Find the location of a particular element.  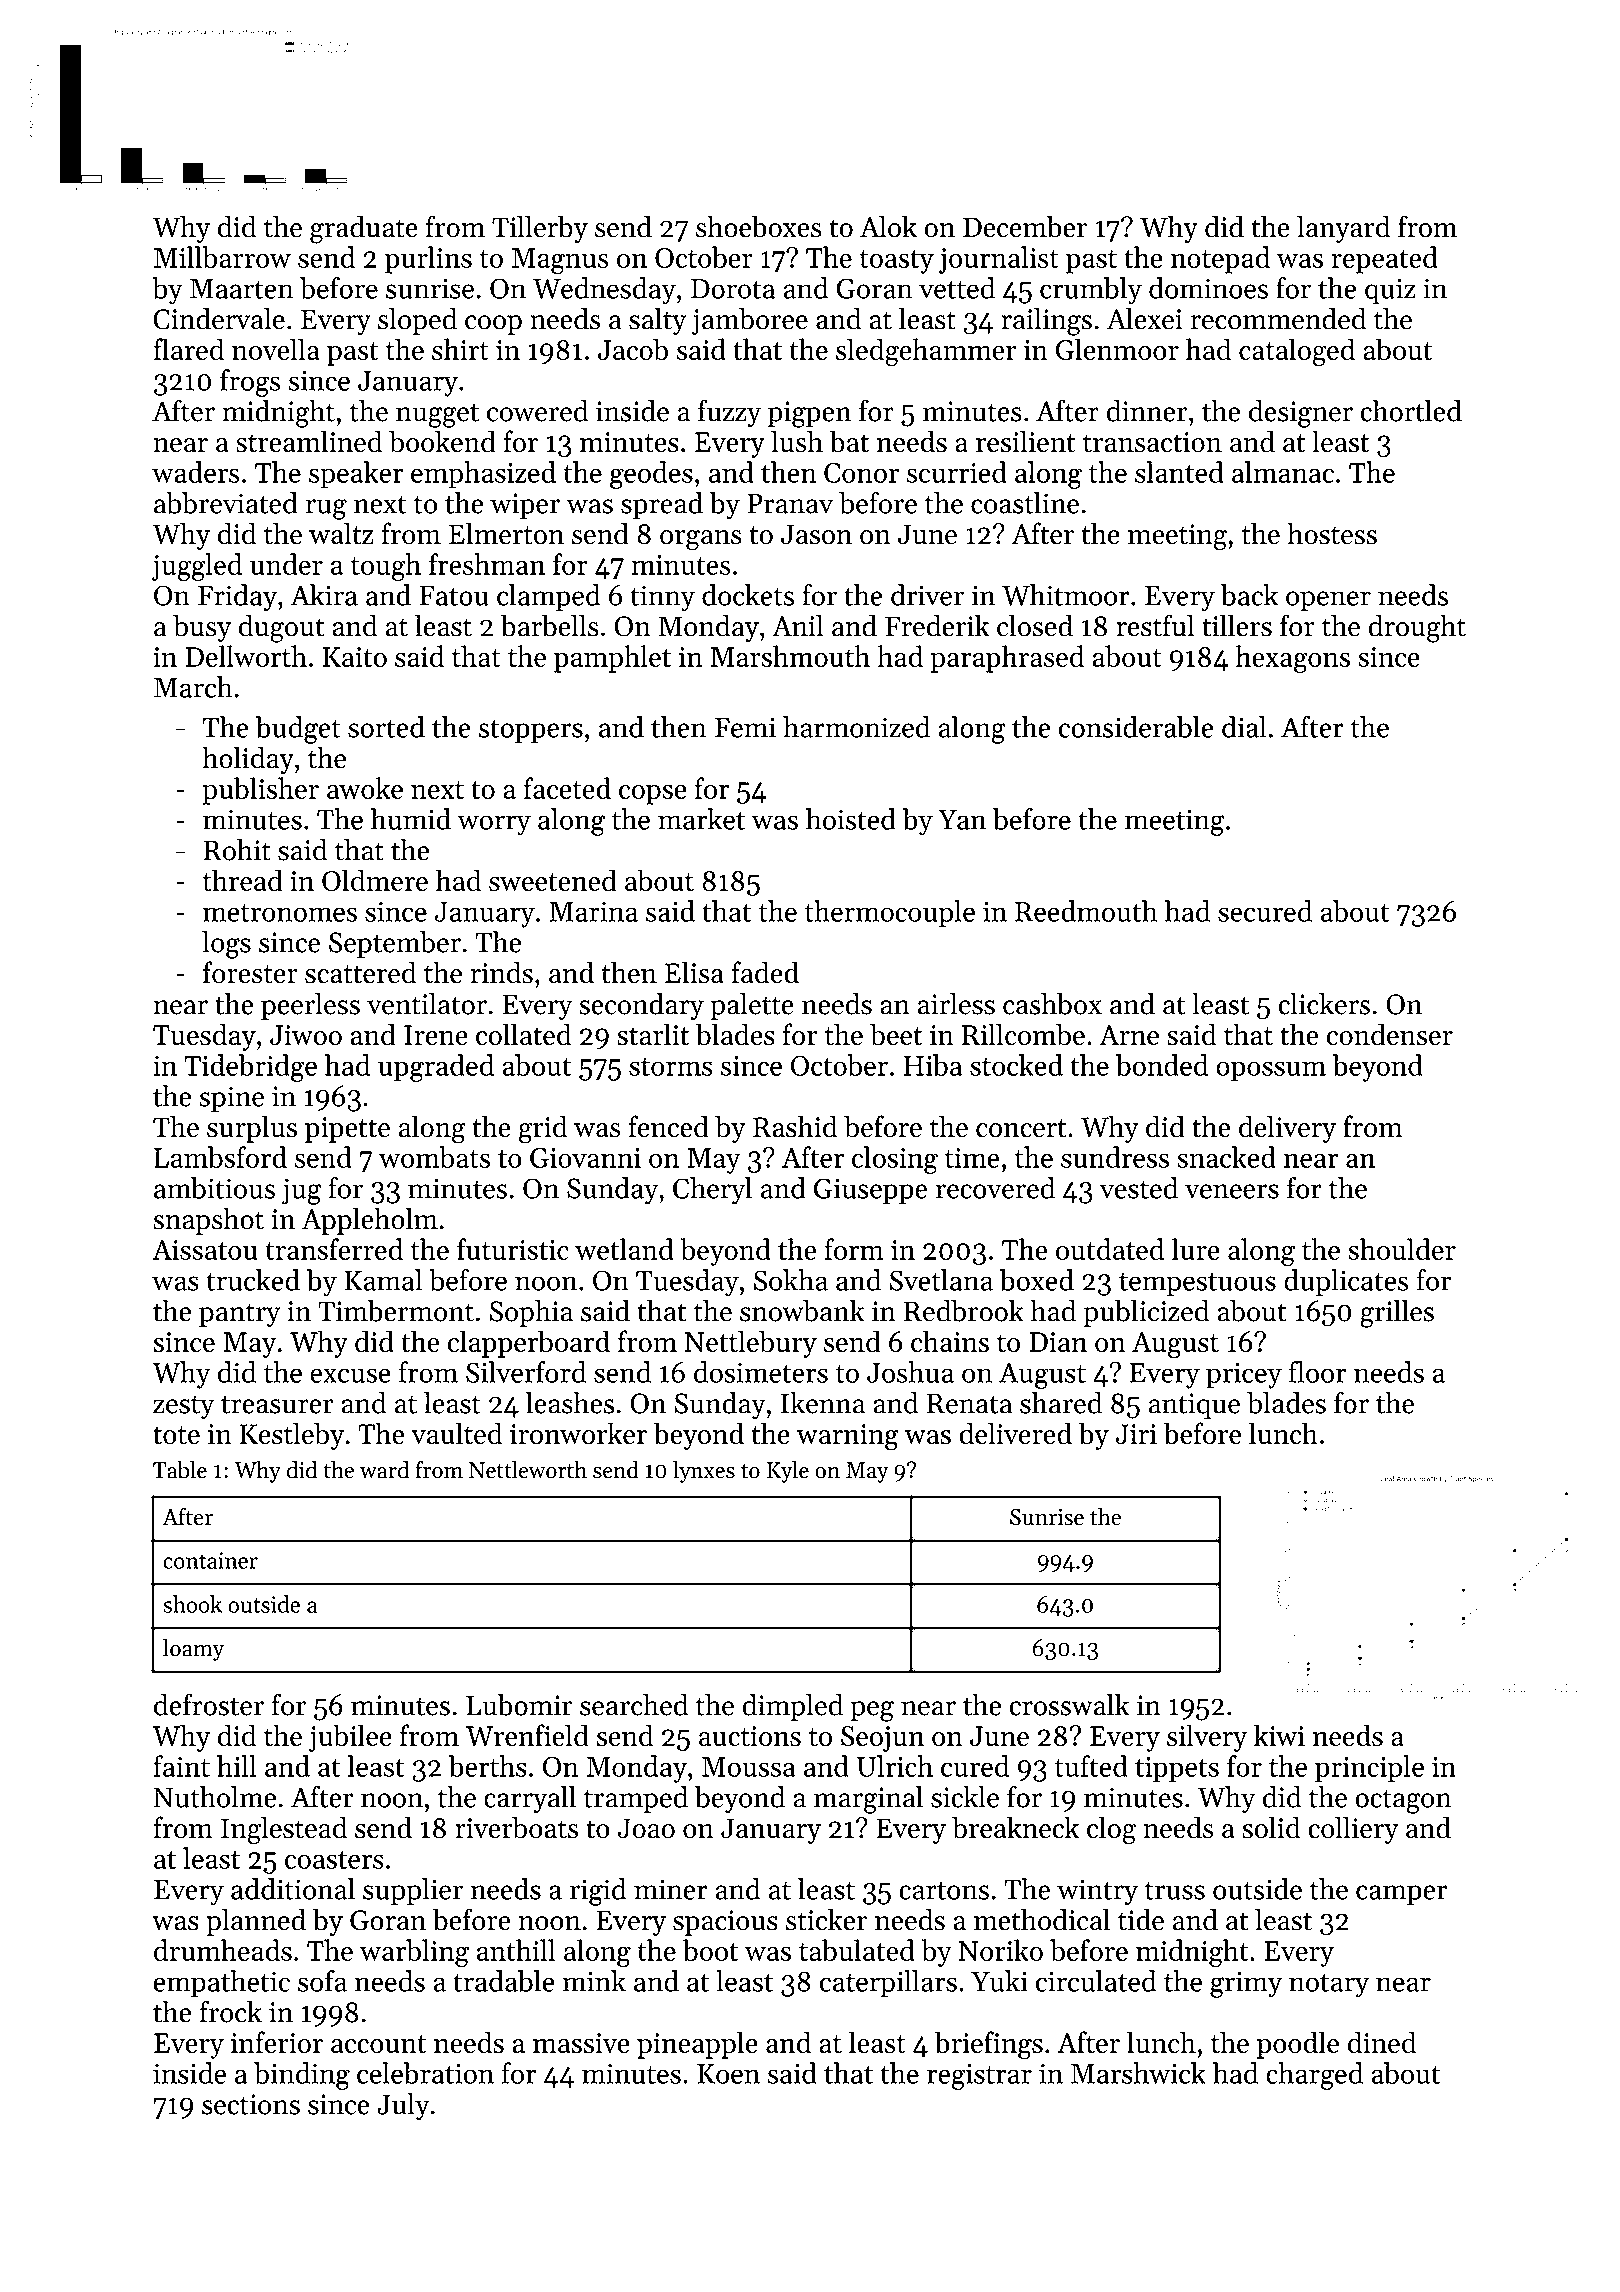

Inglestead is located at coordinates (284, 1830).
